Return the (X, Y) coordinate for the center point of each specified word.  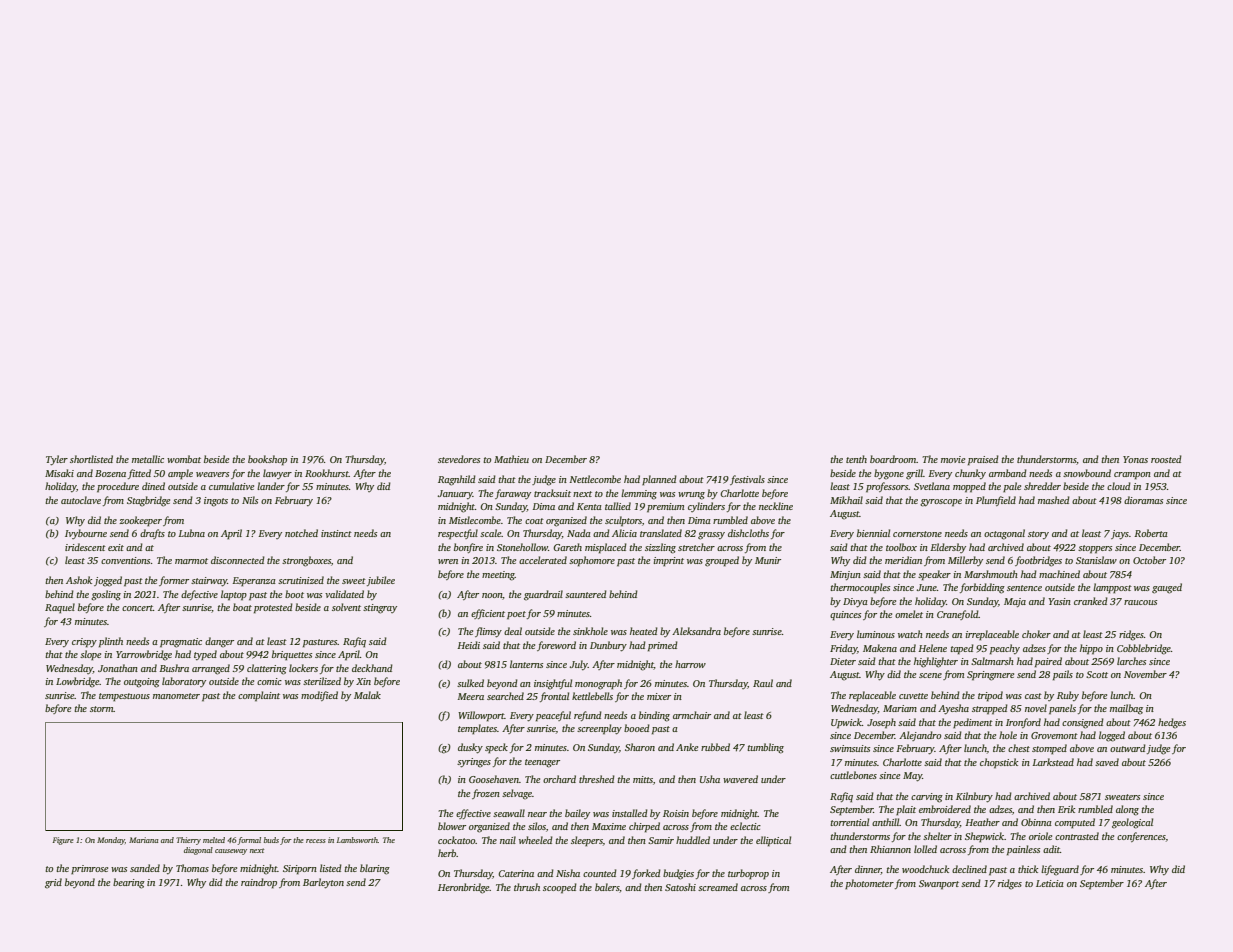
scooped (560, 888)
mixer (659, 696)
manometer (176, 696)
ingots (216, 502)
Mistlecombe (475, 520)
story (1038, 535)
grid (53, 883)
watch (910, 634)
